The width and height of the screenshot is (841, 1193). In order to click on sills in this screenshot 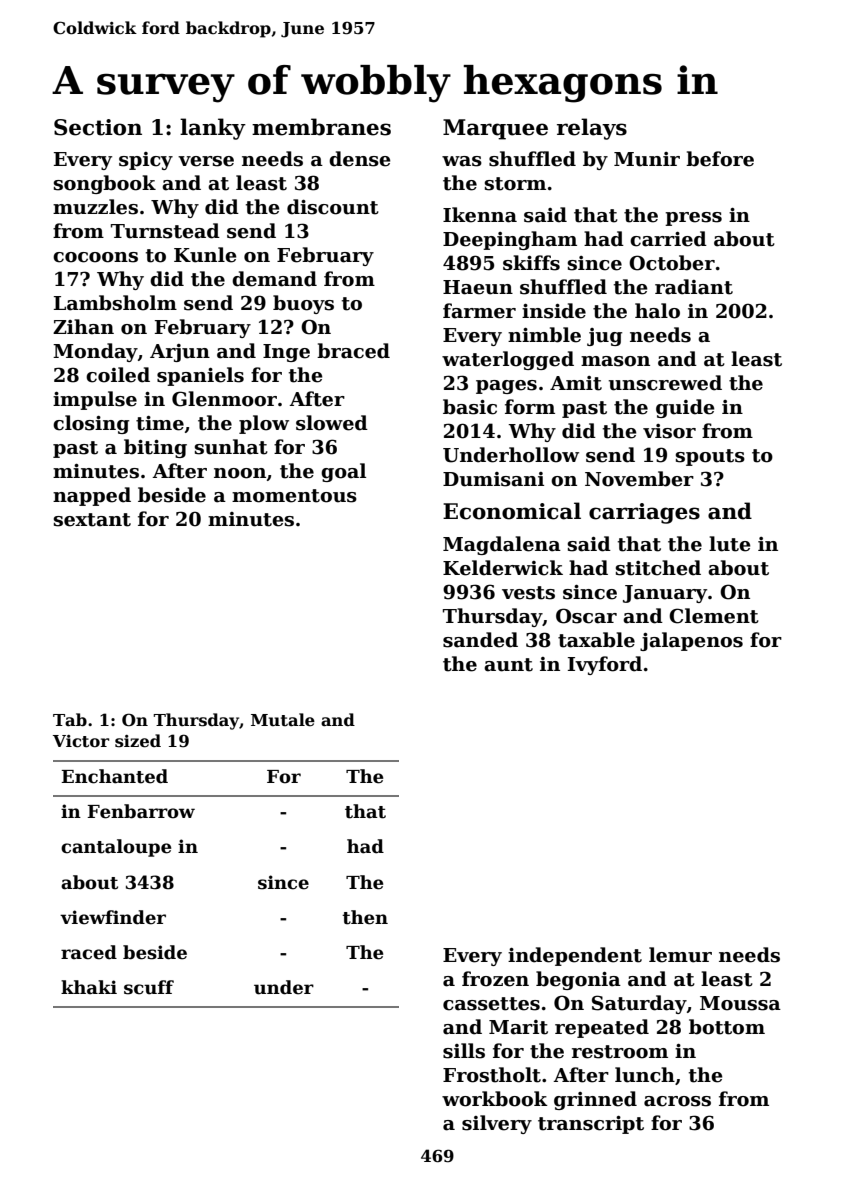, I will do `click(464, 1051)`.
